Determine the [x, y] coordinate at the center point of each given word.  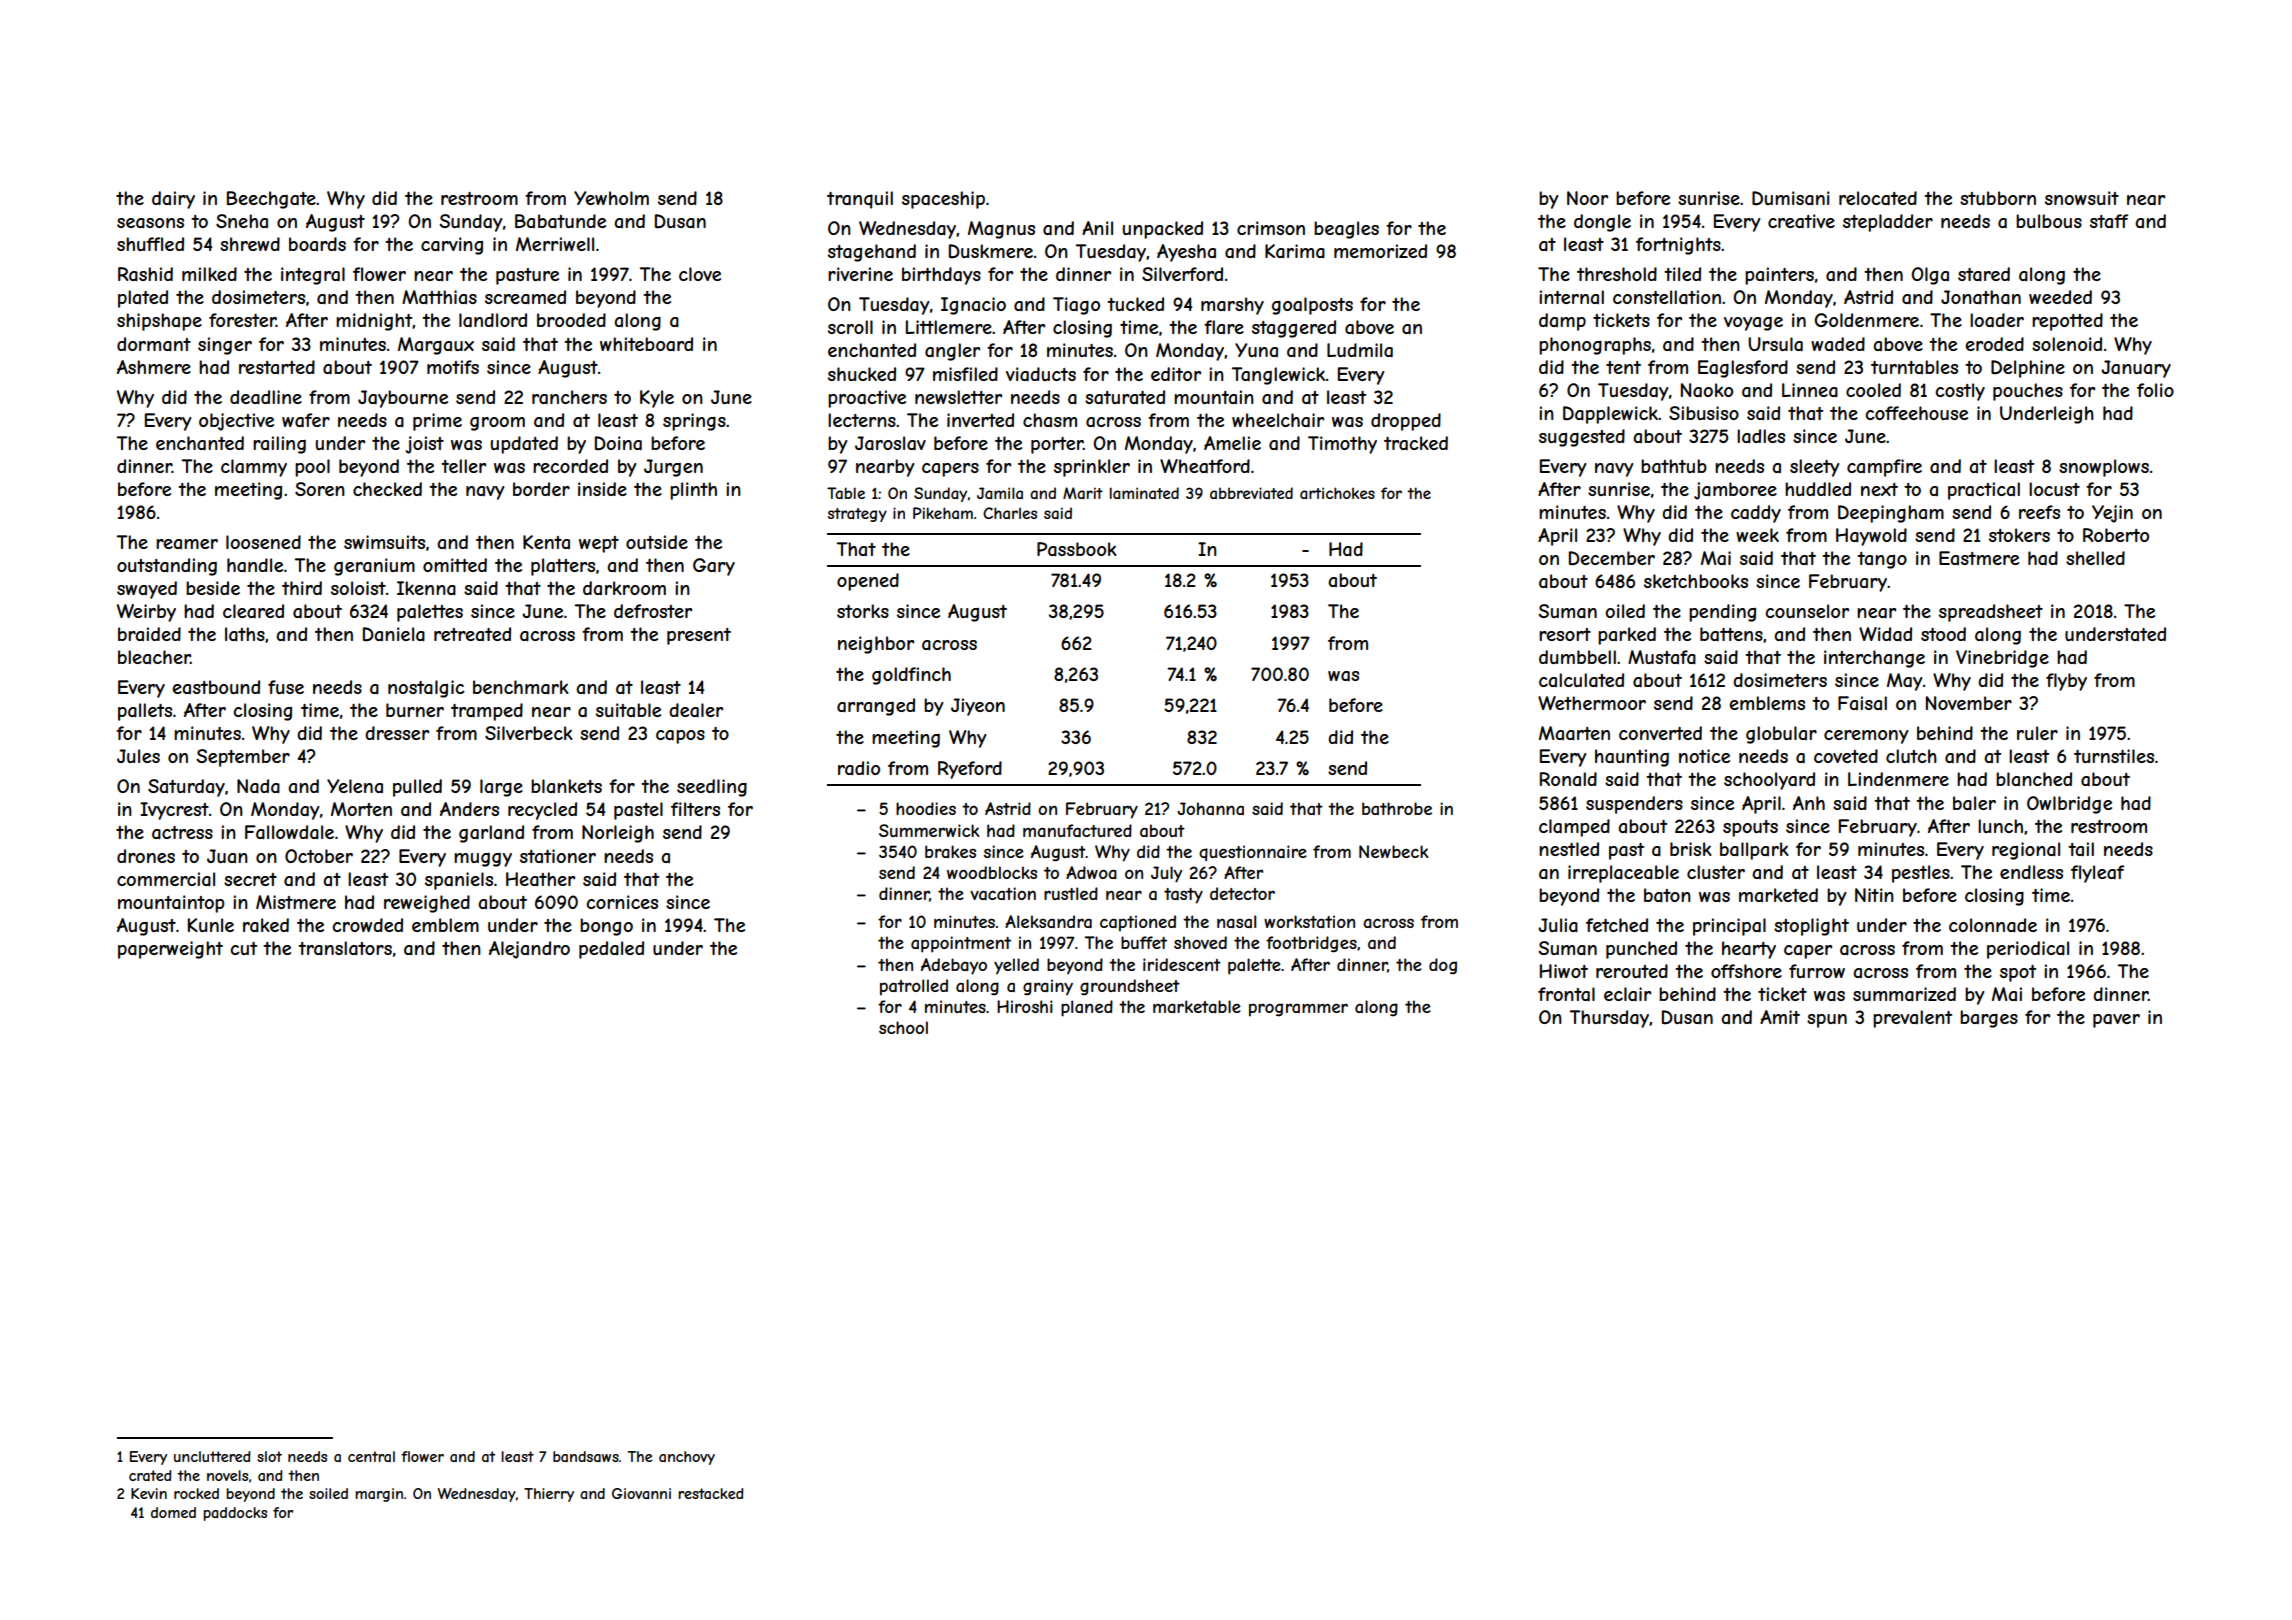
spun [1827, 1021]
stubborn [1998, 198]
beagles [1346, 230]
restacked [711, 1493]
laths [245, 634]
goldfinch [911, 676]
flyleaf [2097, 874]
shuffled [150, 244]
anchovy [687, 1458]
